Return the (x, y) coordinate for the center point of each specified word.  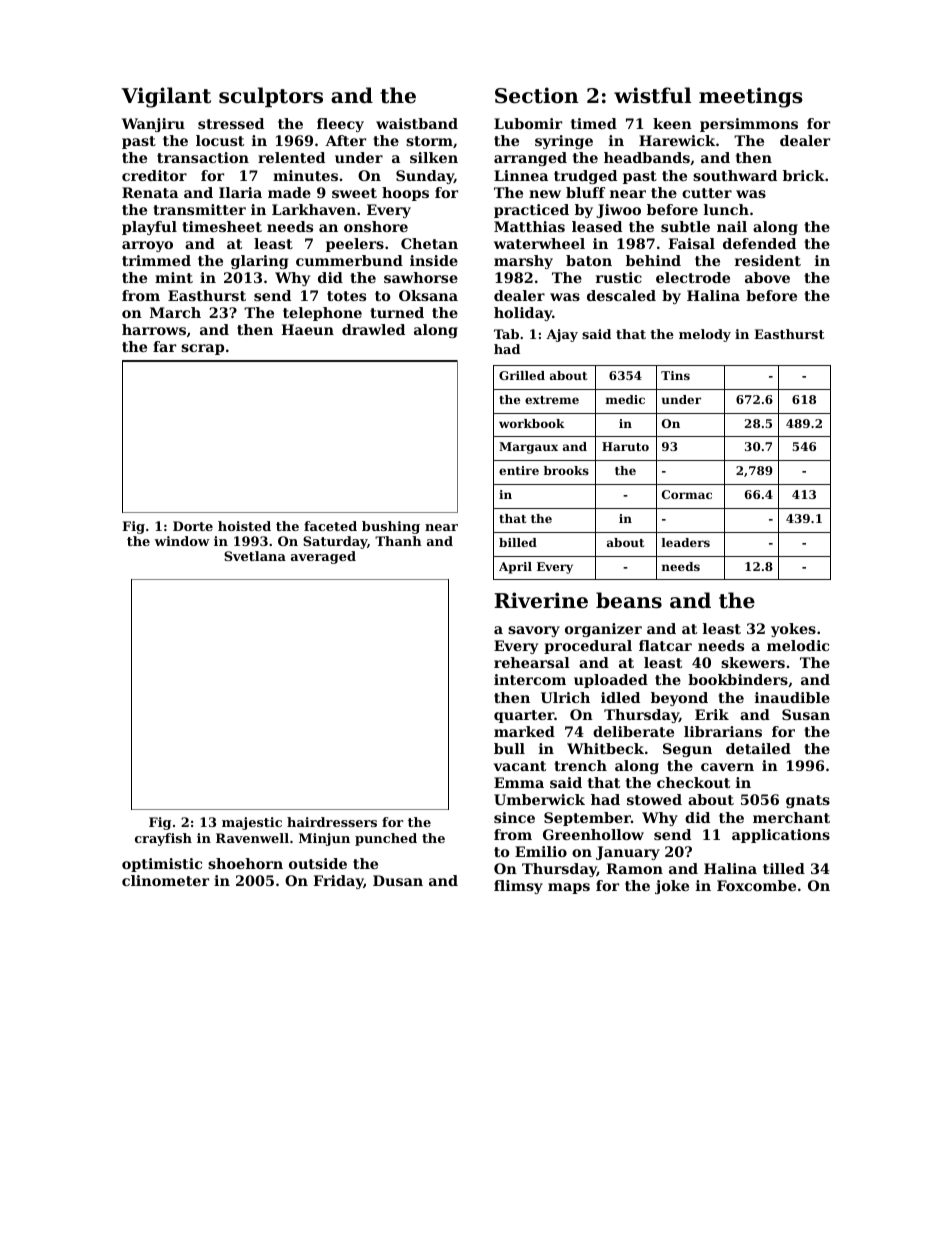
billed (518, 542)
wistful (652, 95)
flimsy (518, 887)
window (182, 541)
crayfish (163, 839)
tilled (784, 868)
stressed (231, 123)
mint (174, 277)
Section (537, 95)
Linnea (521, 175)
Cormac (687, 494)
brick (804, 175)
